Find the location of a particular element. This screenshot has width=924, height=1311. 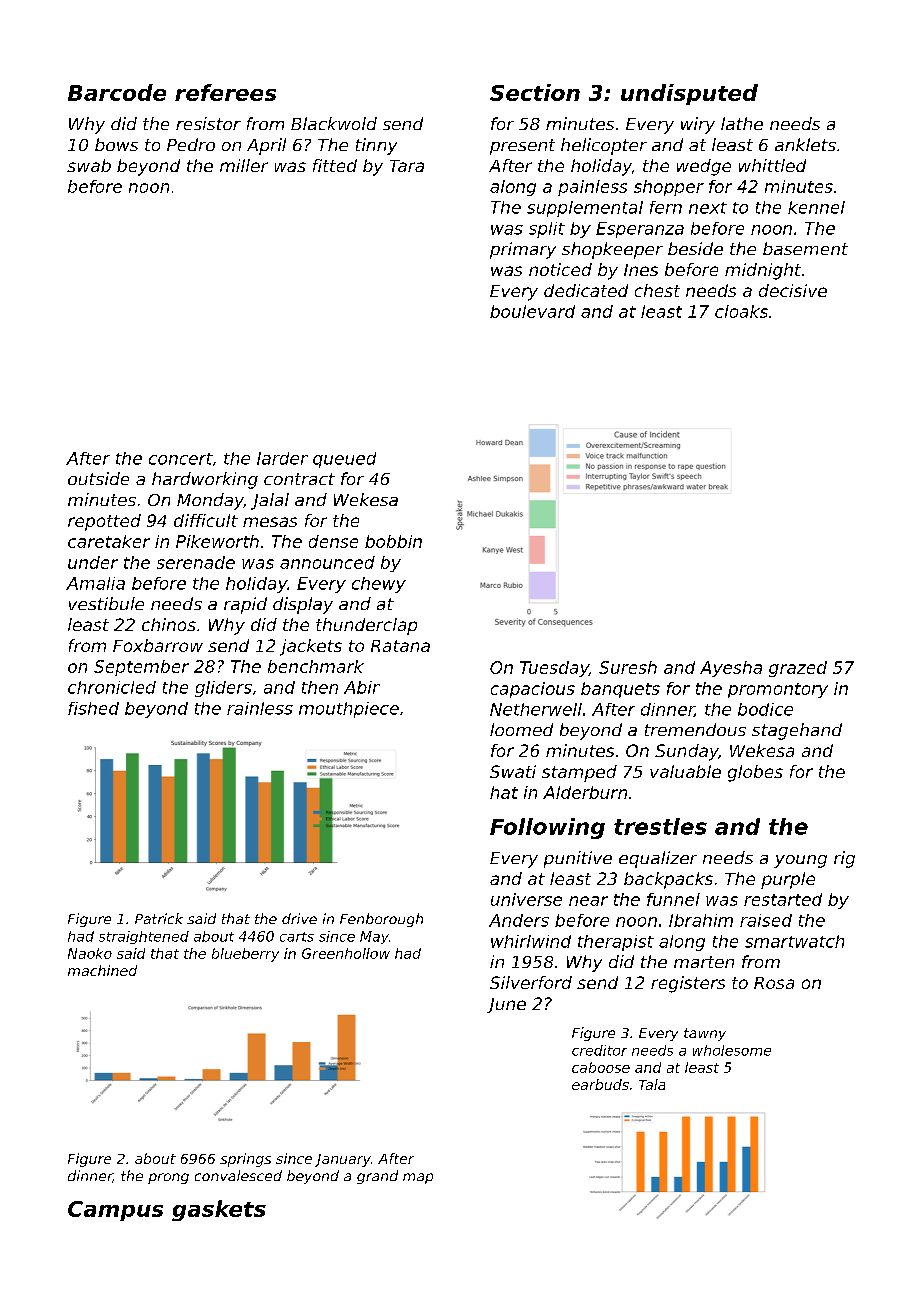

chinos is located at coordinates (169, 624).
